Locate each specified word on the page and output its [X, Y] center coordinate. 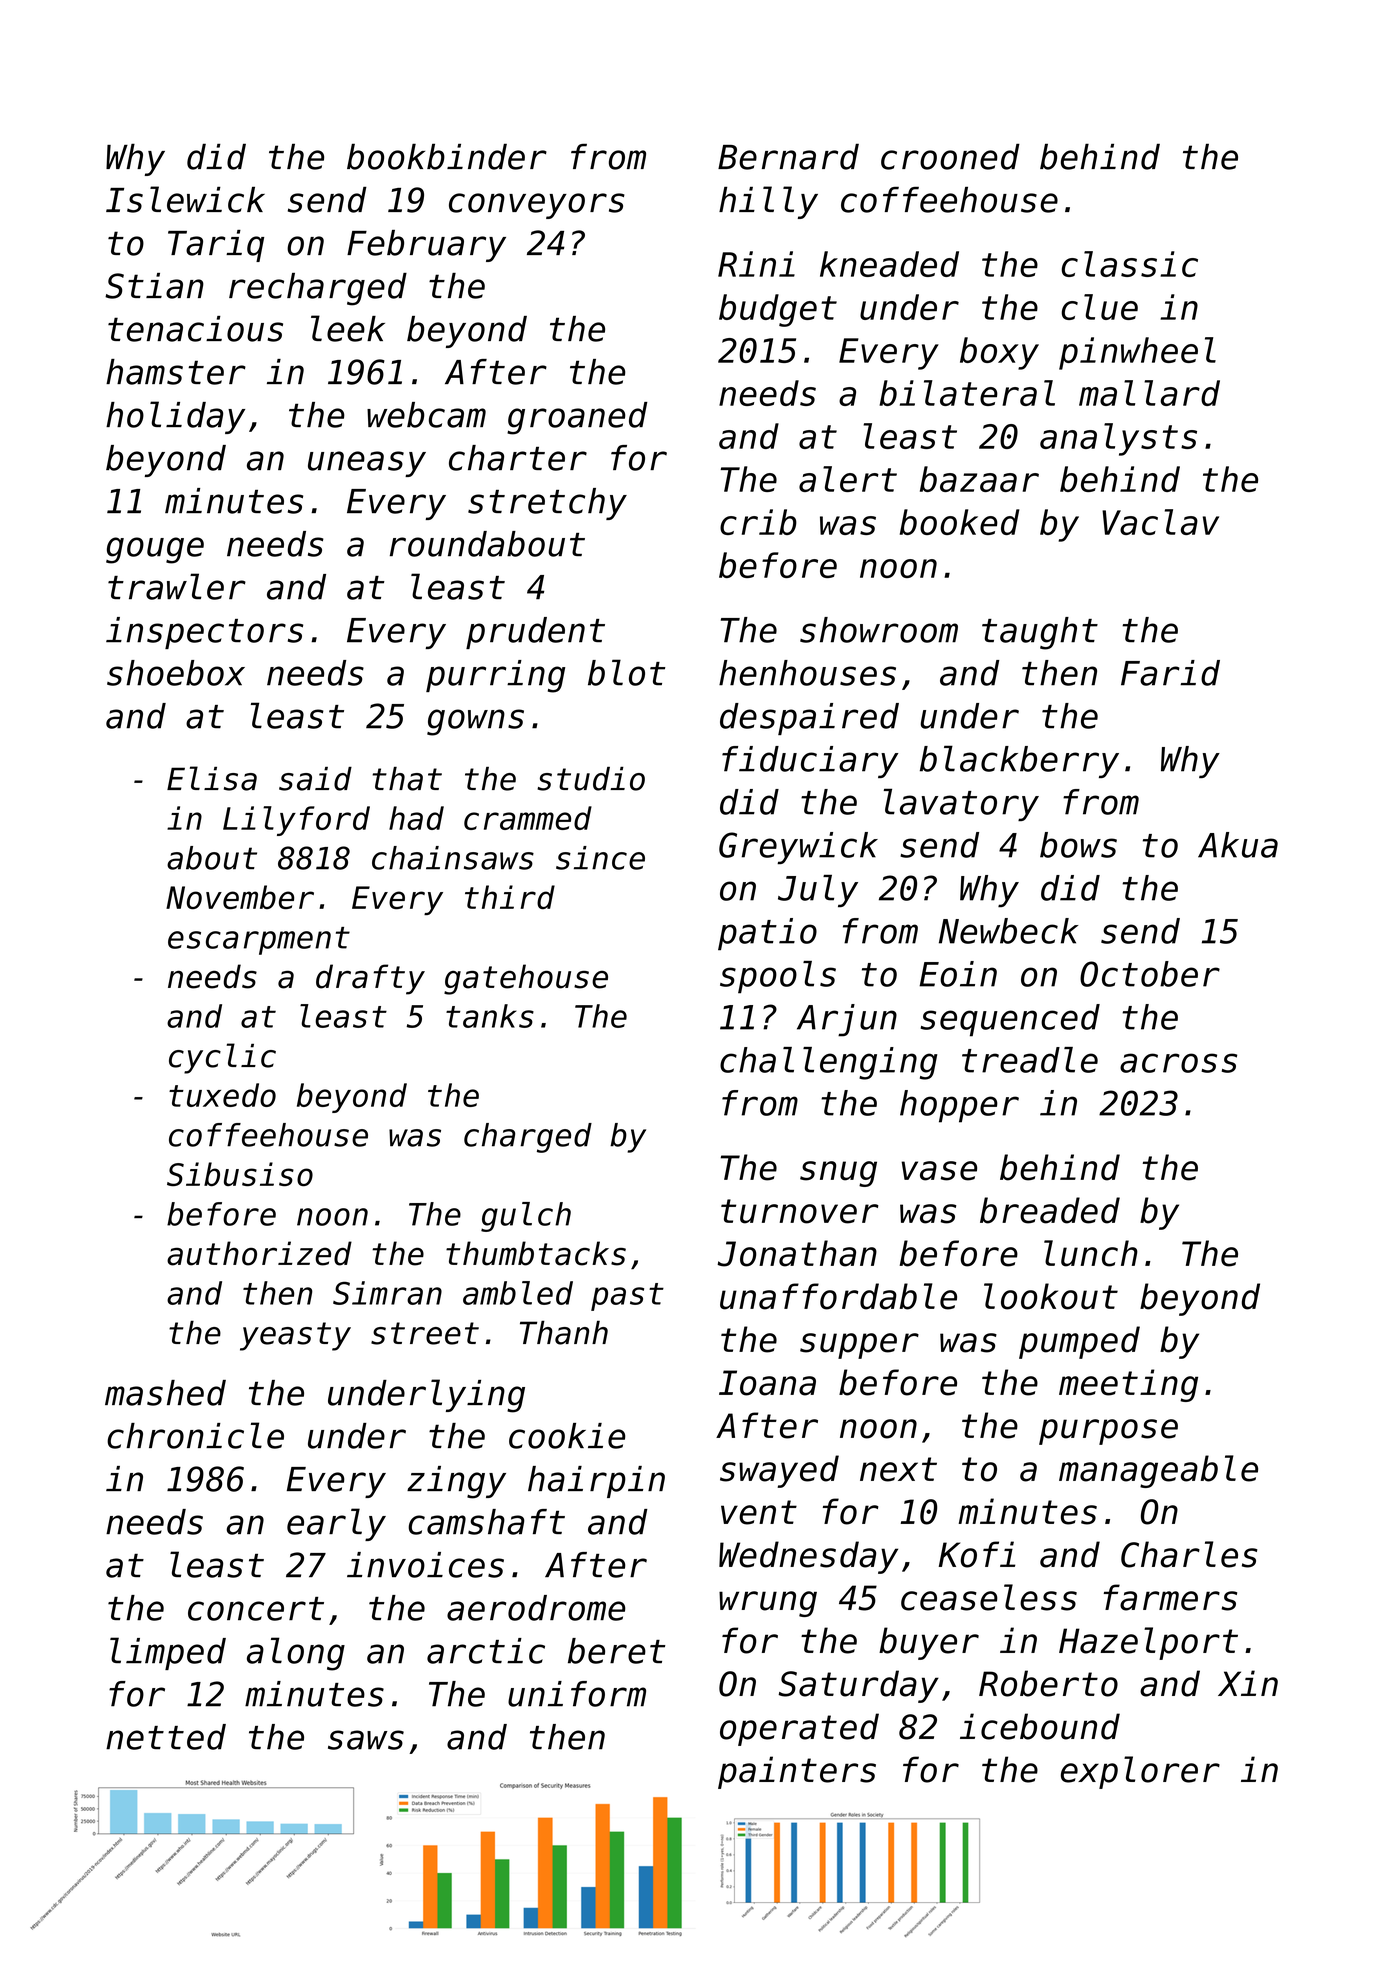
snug [838, 1174]
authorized [259, 1253]
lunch [1091, 1253]
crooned [950, 157]
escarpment [259, 941]
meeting [1128, 1385]
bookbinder [447, 157]
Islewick [185, 199]
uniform [577, 1694]
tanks [490, 1016]
